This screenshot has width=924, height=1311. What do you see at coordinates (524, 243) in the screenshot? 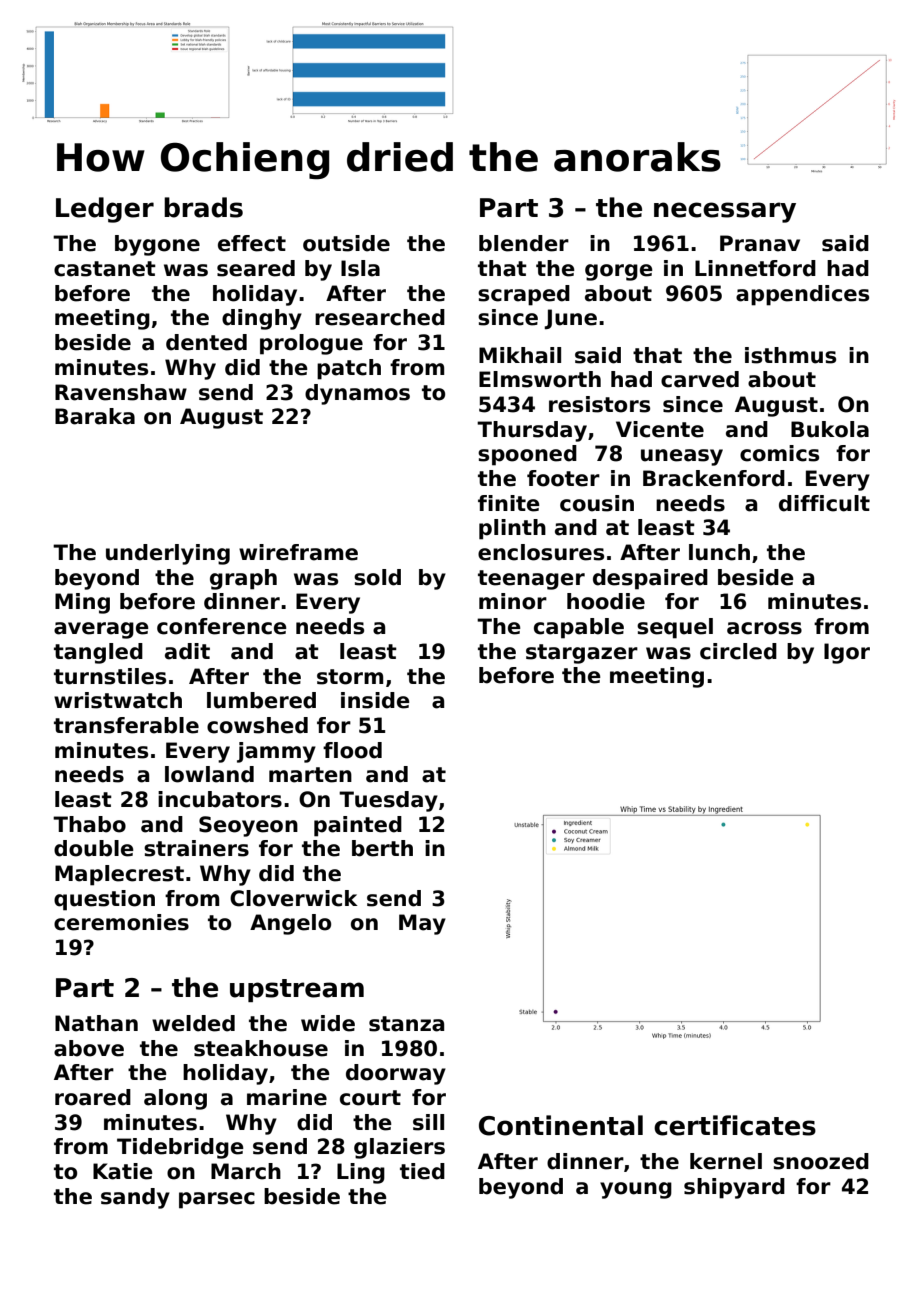
I see `blender` at bounding box center [524, 243].
